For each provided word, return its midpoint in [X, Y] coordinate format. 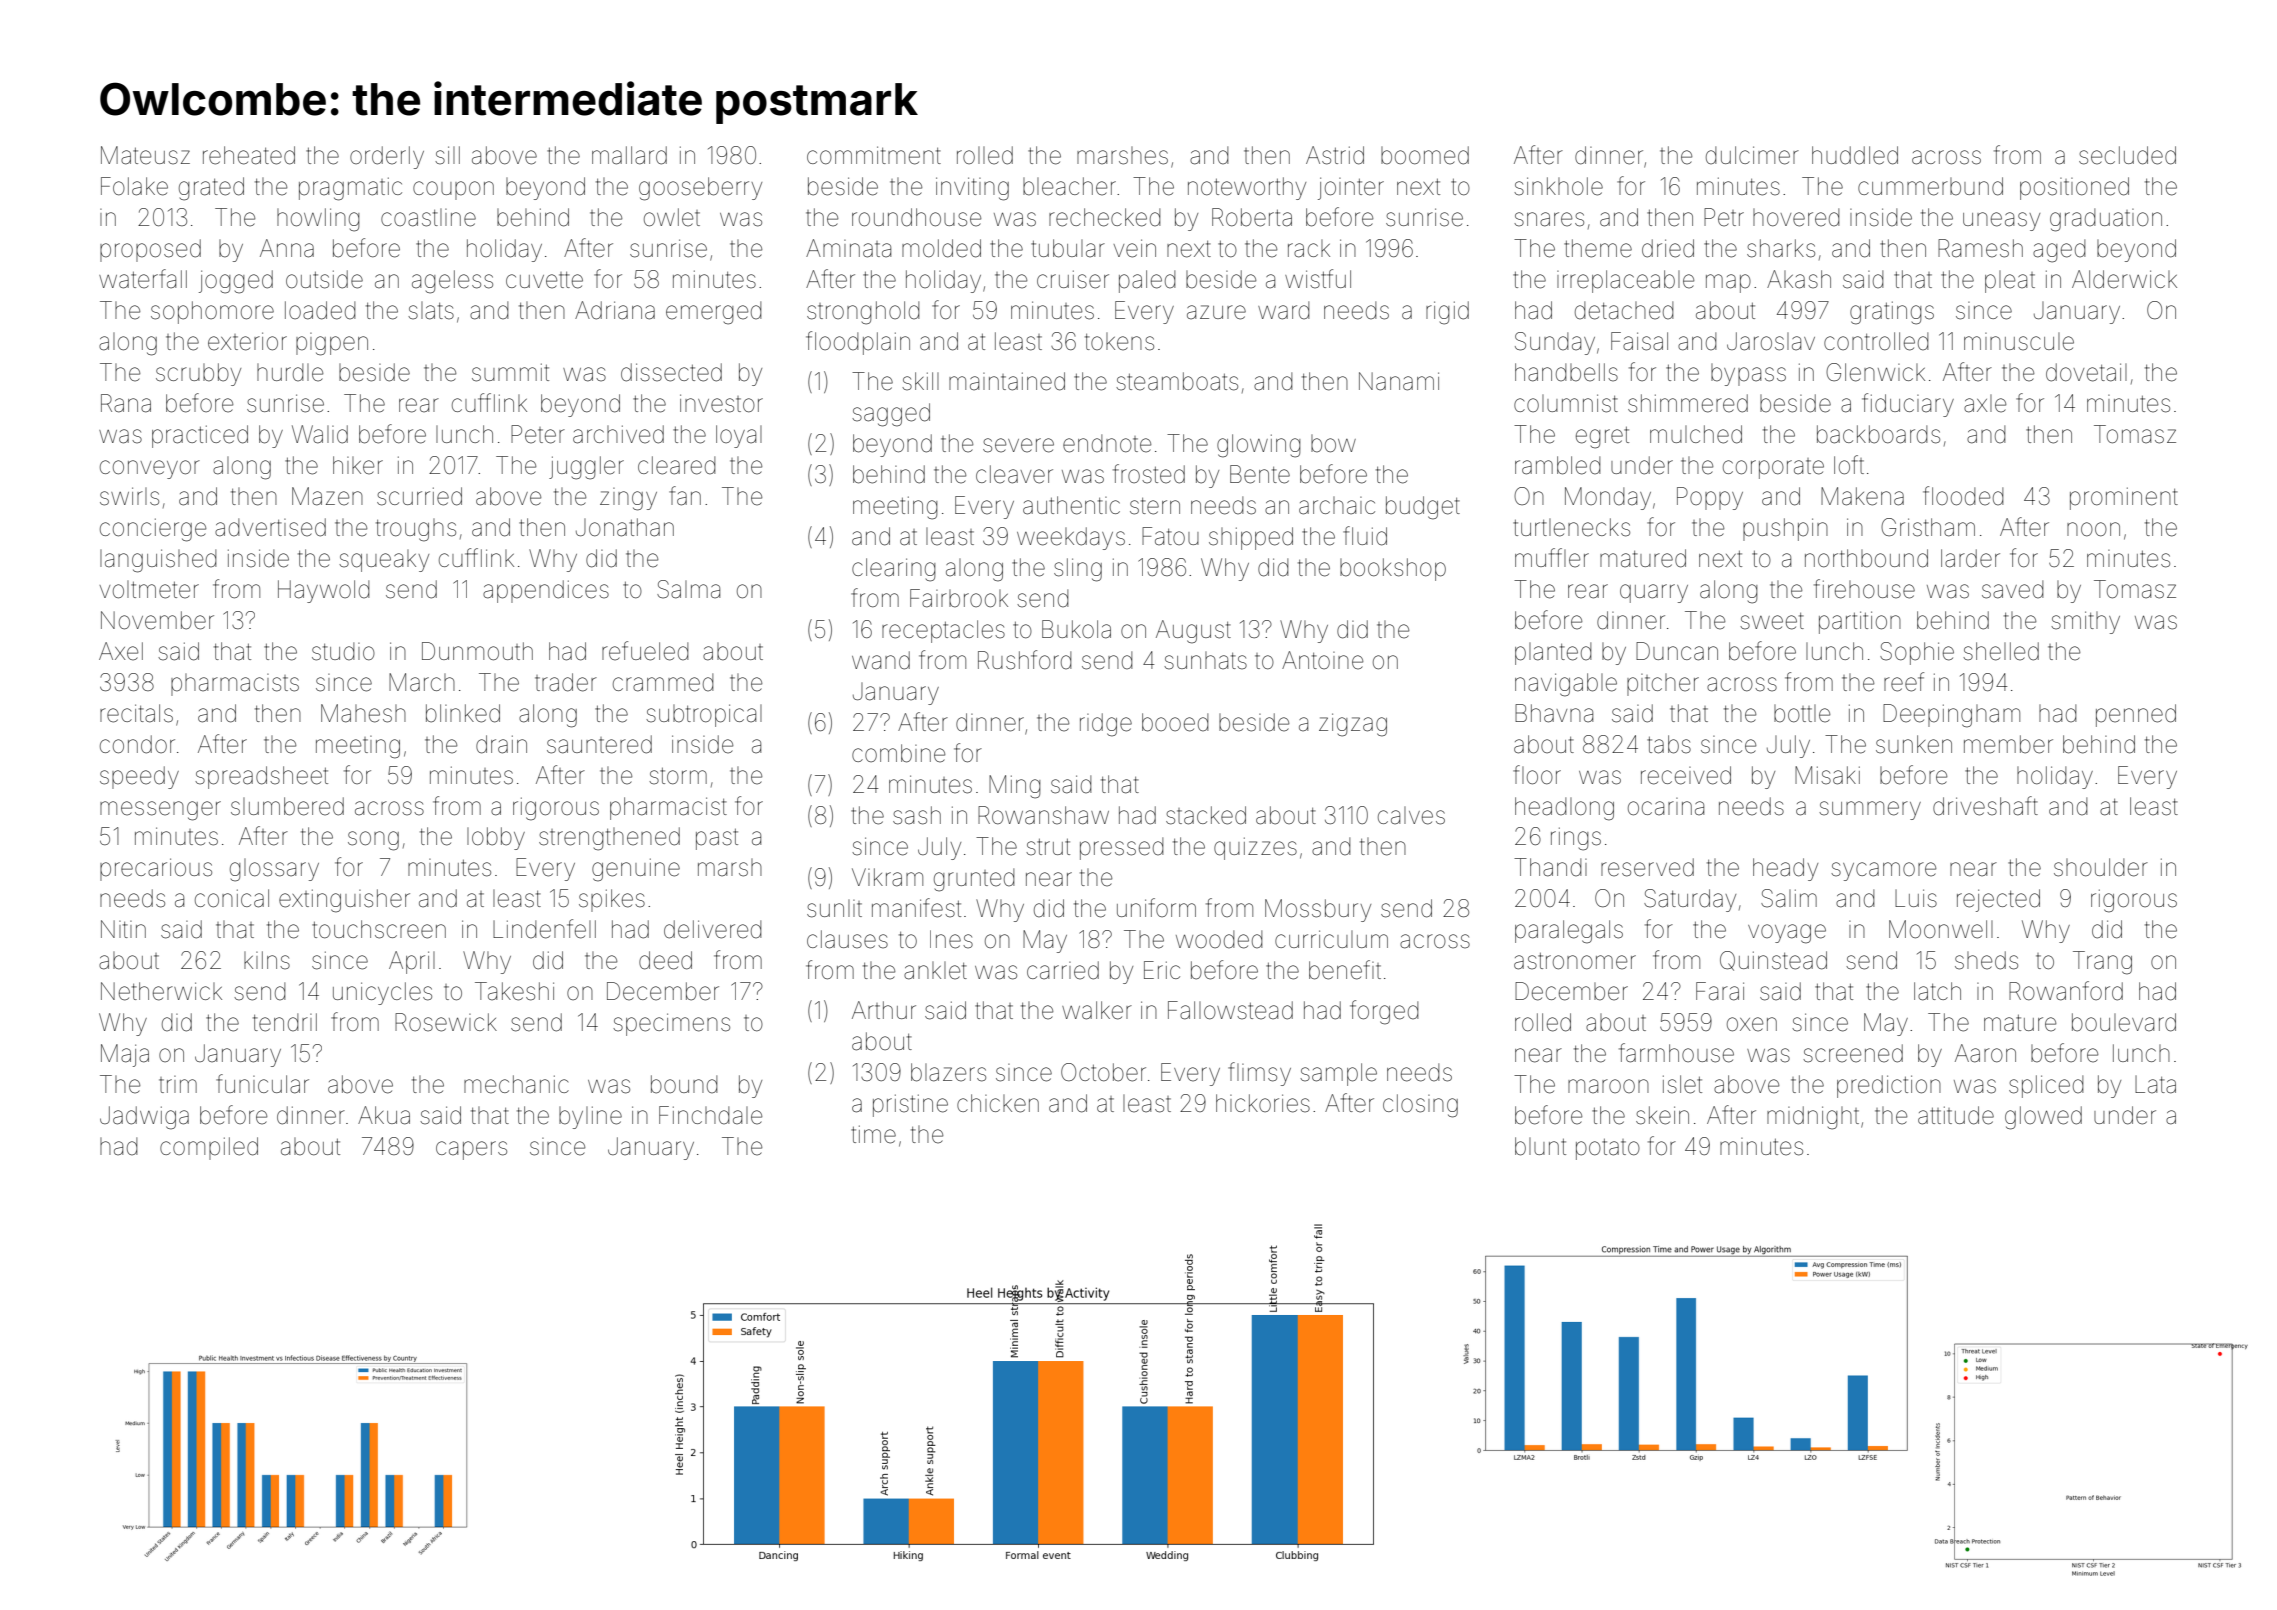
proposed [150, 250]
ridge [1106, 725]
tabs [1669, 744]
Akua [384, 1115]
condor [137, 744]
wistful [1318, 279]
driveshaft [1985, 806]
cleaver [1014, 474]
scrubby [198, 374]
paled [1147, 281]
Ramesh [1980, 248]
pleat [2010, 282]
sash [917, 815]
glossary [274, 870]
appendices [546, 591]
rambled [1557, 465]
